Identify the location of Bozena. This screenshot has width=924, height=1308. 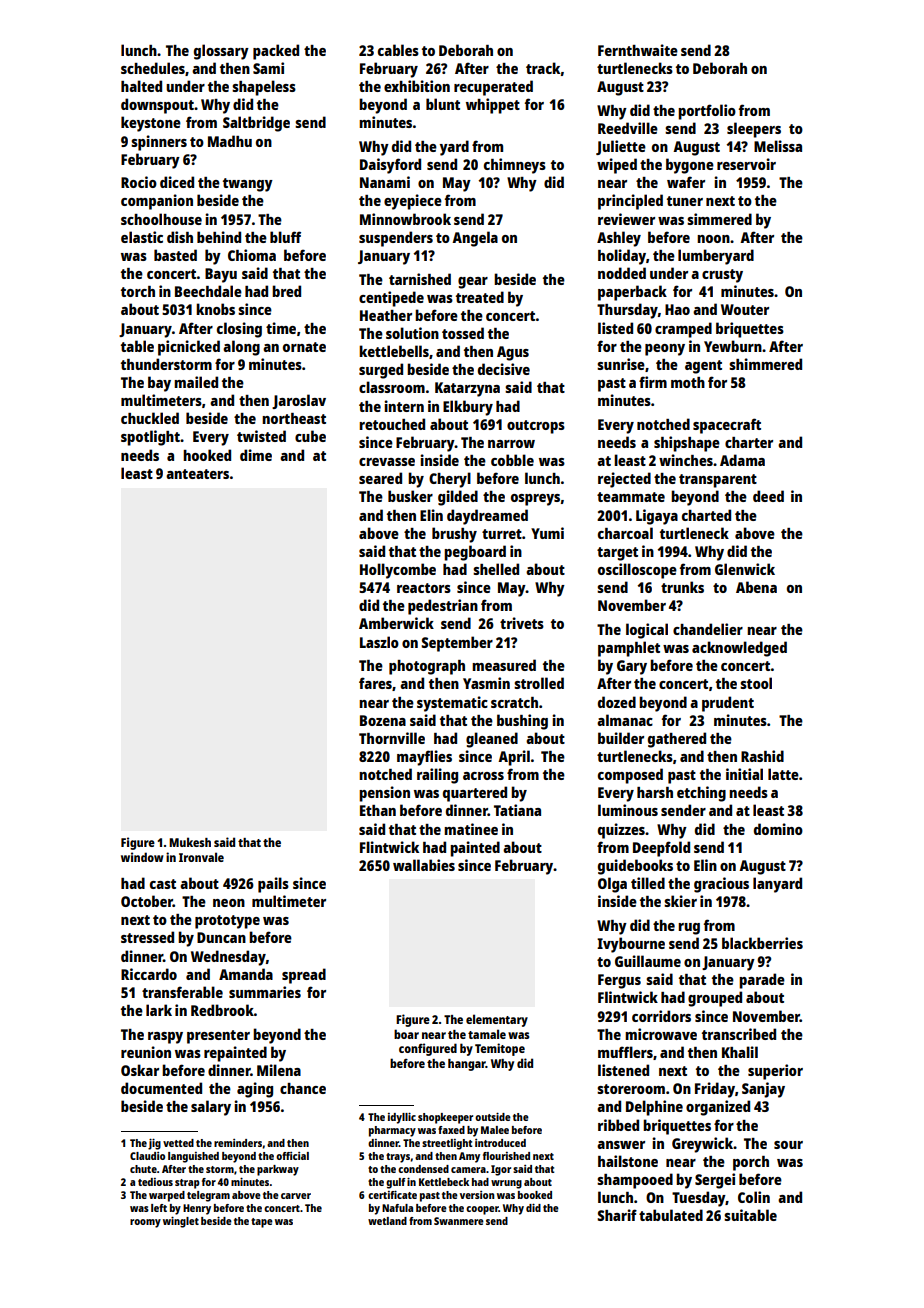
(383, 720).
